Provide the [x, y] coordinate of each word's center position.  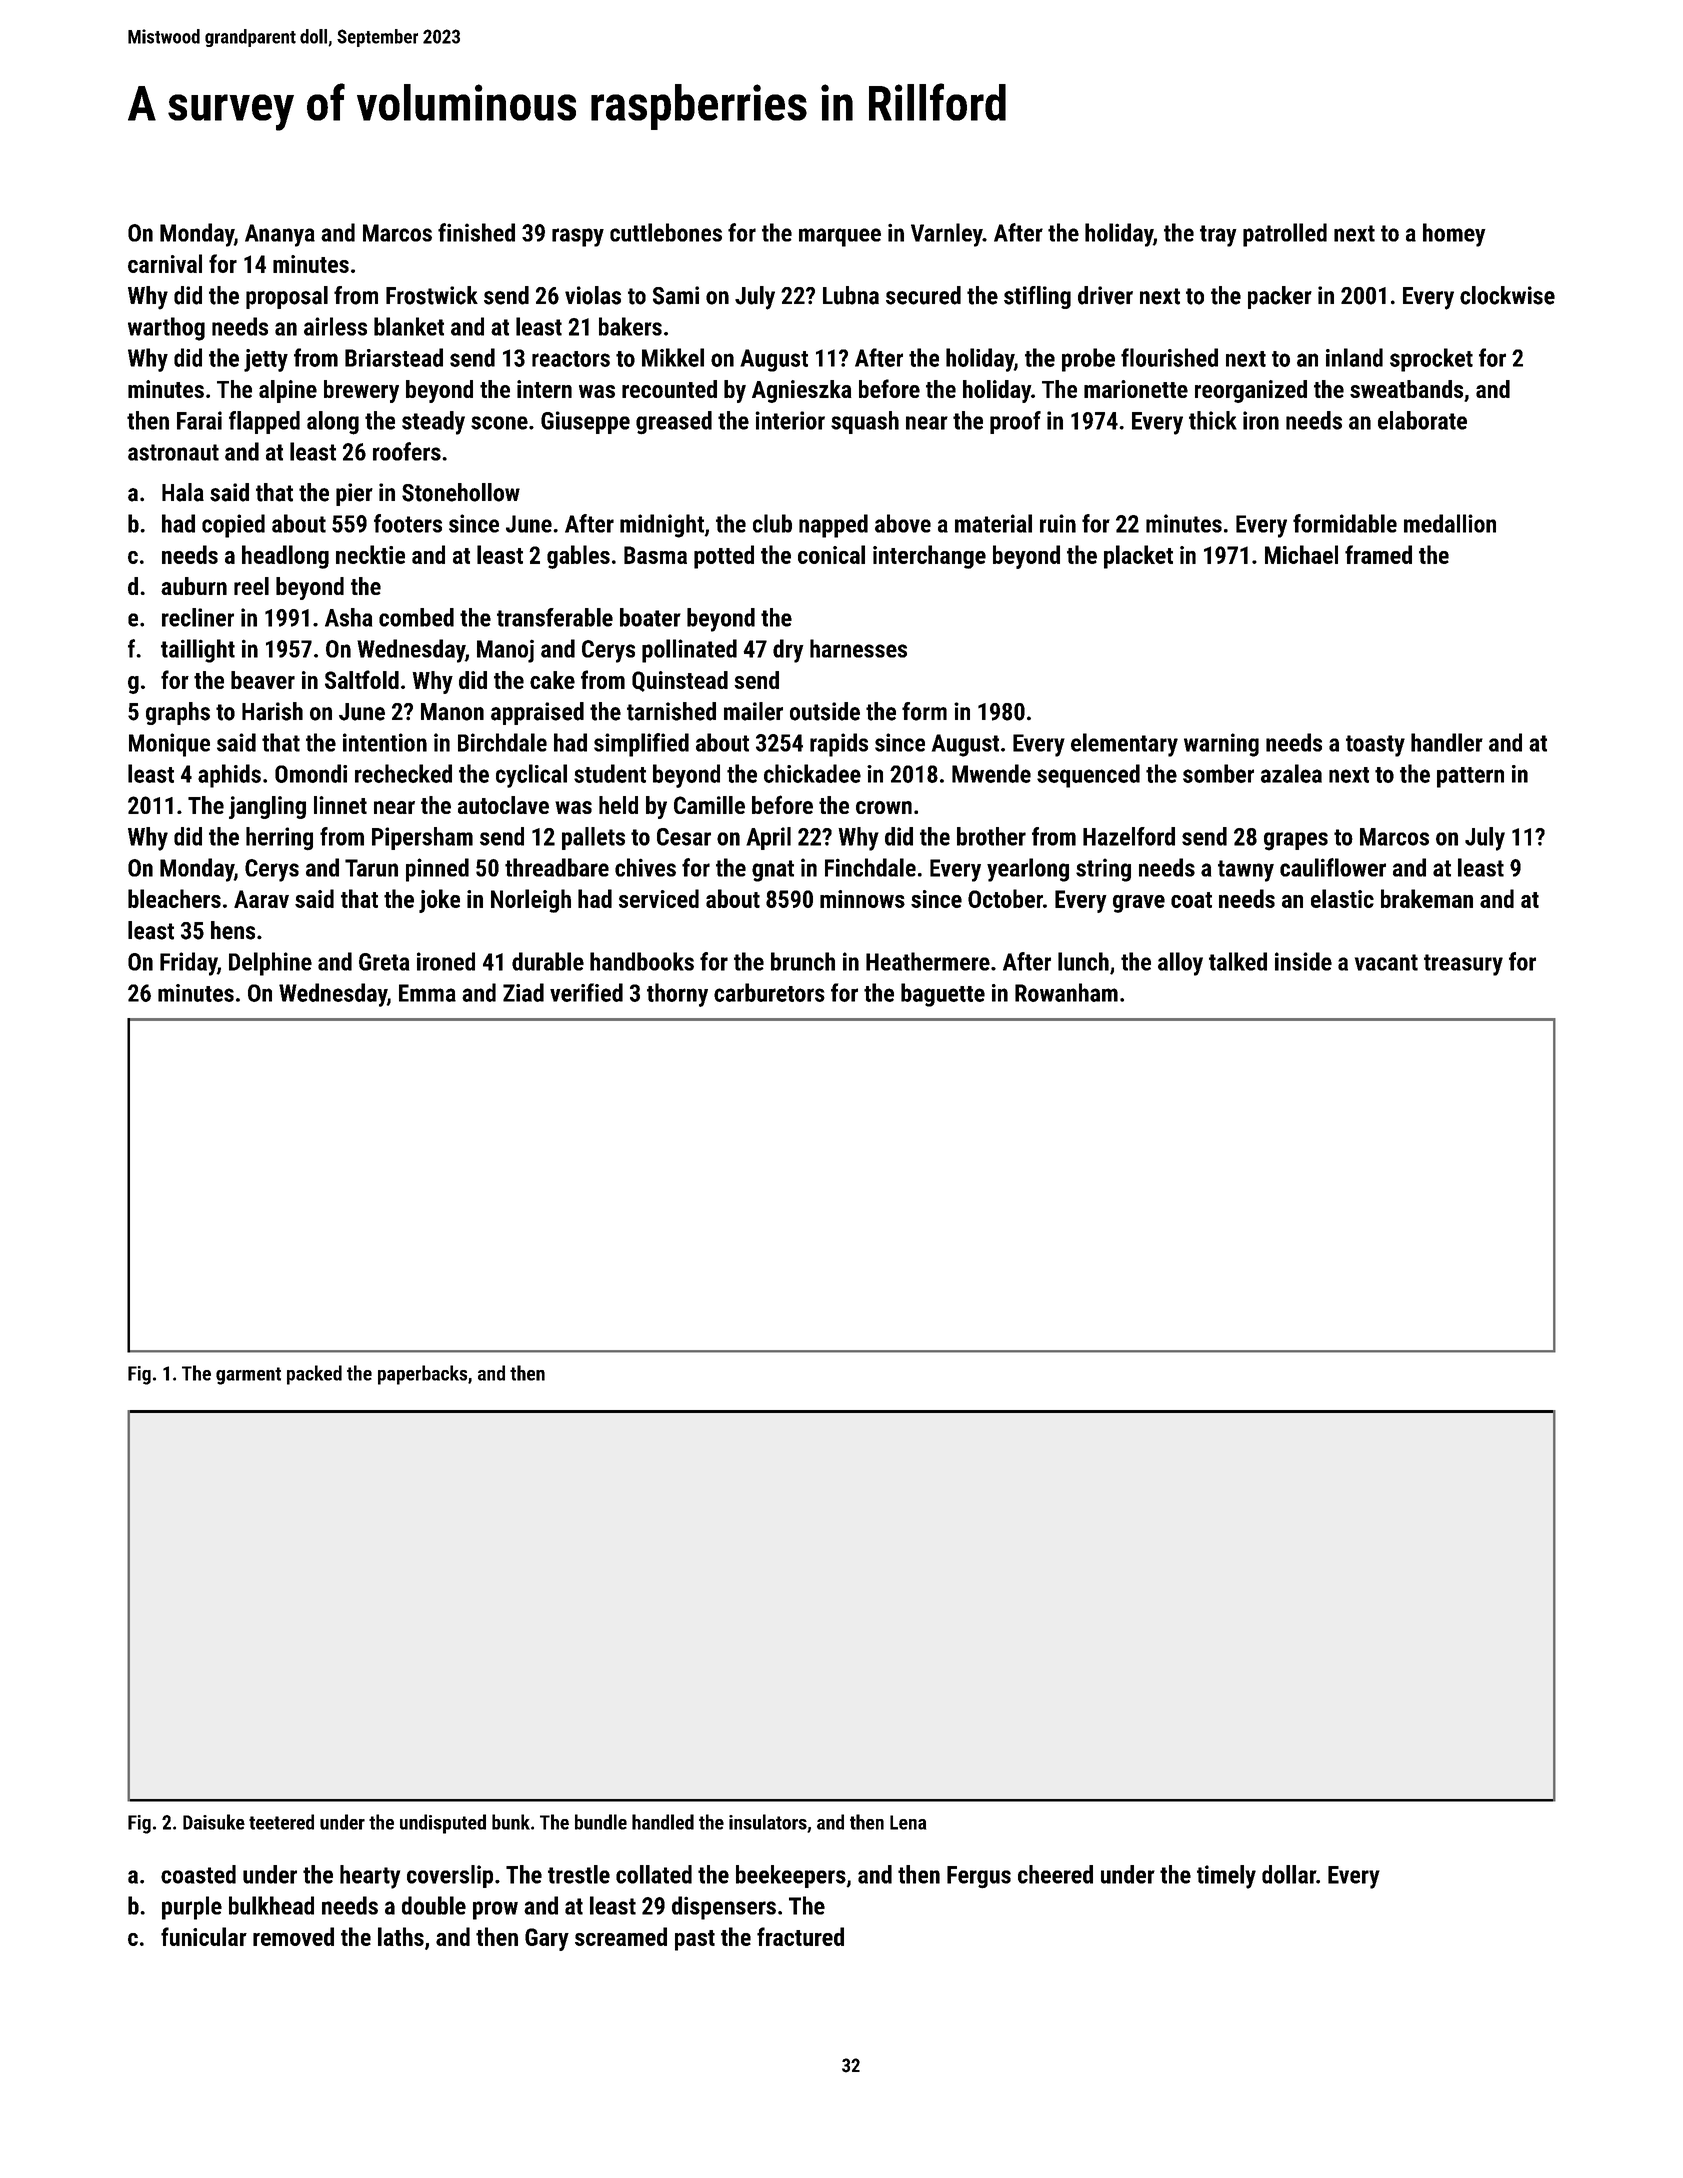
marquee [840, 237]
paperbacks [422, 1375]
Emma [427, 993]
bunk [511, 1822]
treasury [1463, 965]
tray [1218, 236]
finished [476, 232]
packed [314, 1375]
